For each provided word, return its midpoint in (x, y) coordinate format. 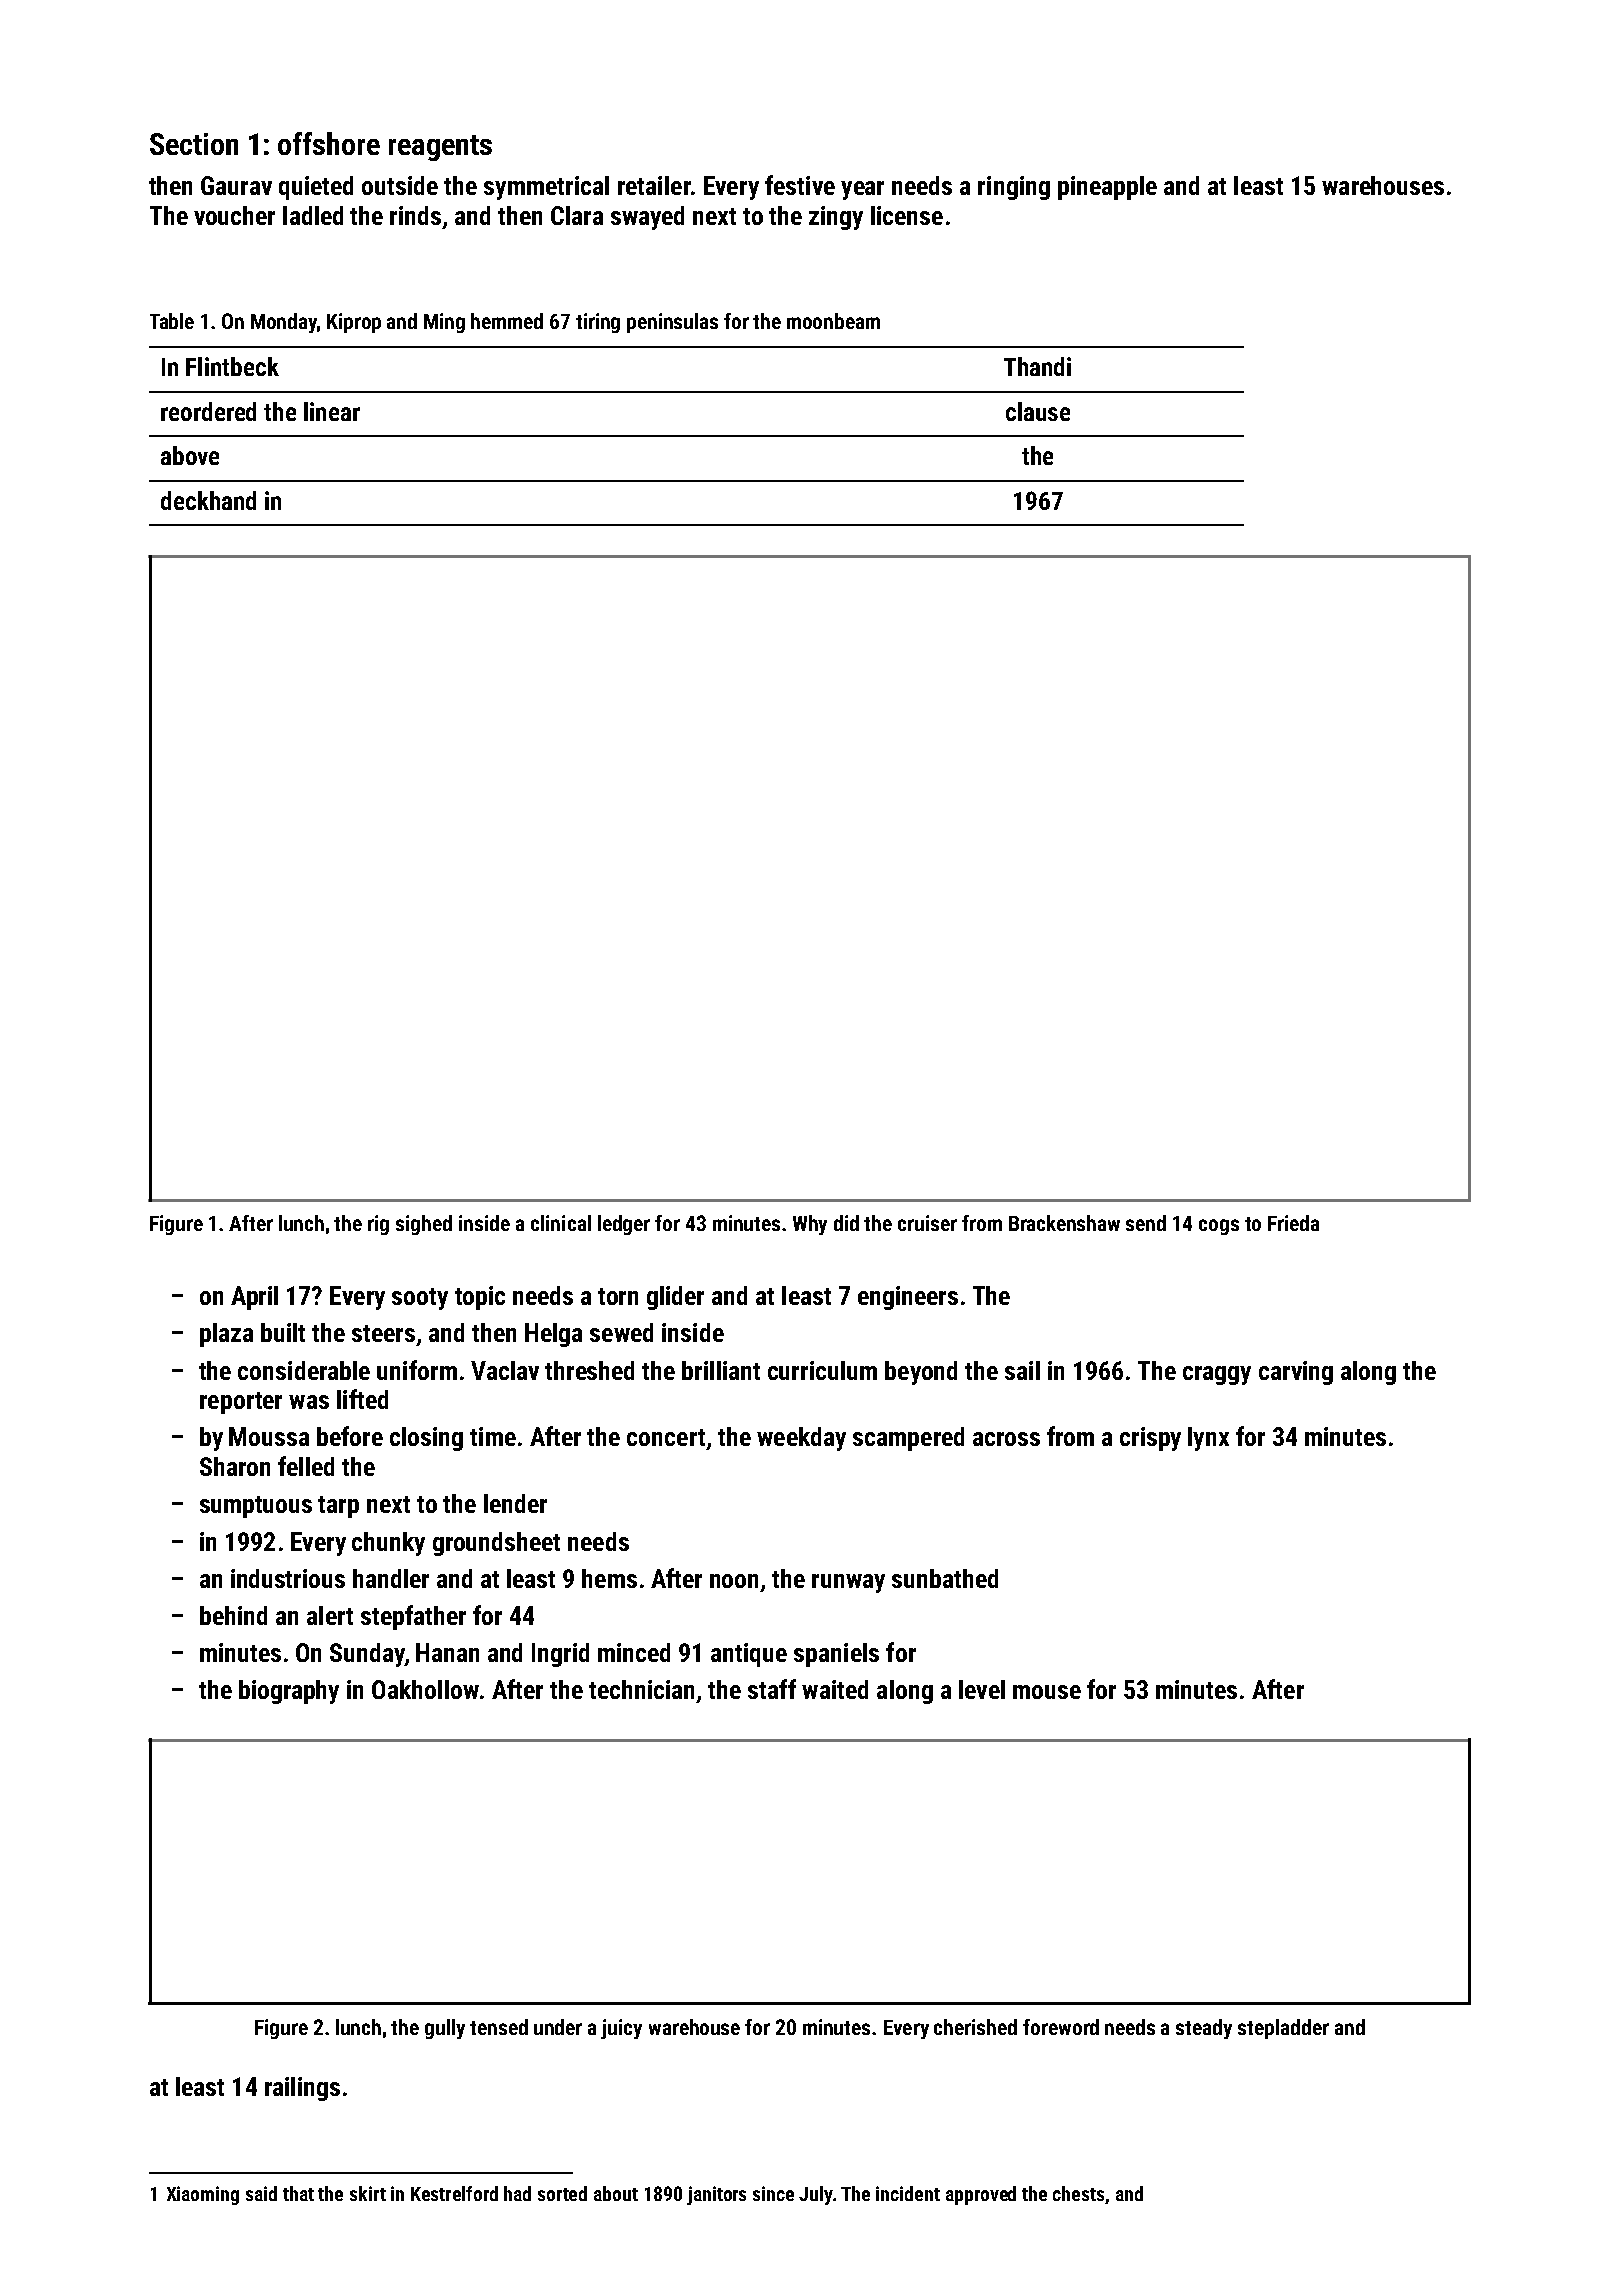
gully (445, 2029)
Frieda (1293, 1223)
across (1006, 1439)
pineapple (1107, 188)
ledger (624, 1225)
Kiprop (354, 323)
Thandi (1037, 366)
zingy (836, 218)
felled (306, 1466)
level (982, 1689)
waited (835, 1689)
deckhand (208, 500)
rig (378, 1225)
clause (1038, 411)
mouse (1047, 1692)
